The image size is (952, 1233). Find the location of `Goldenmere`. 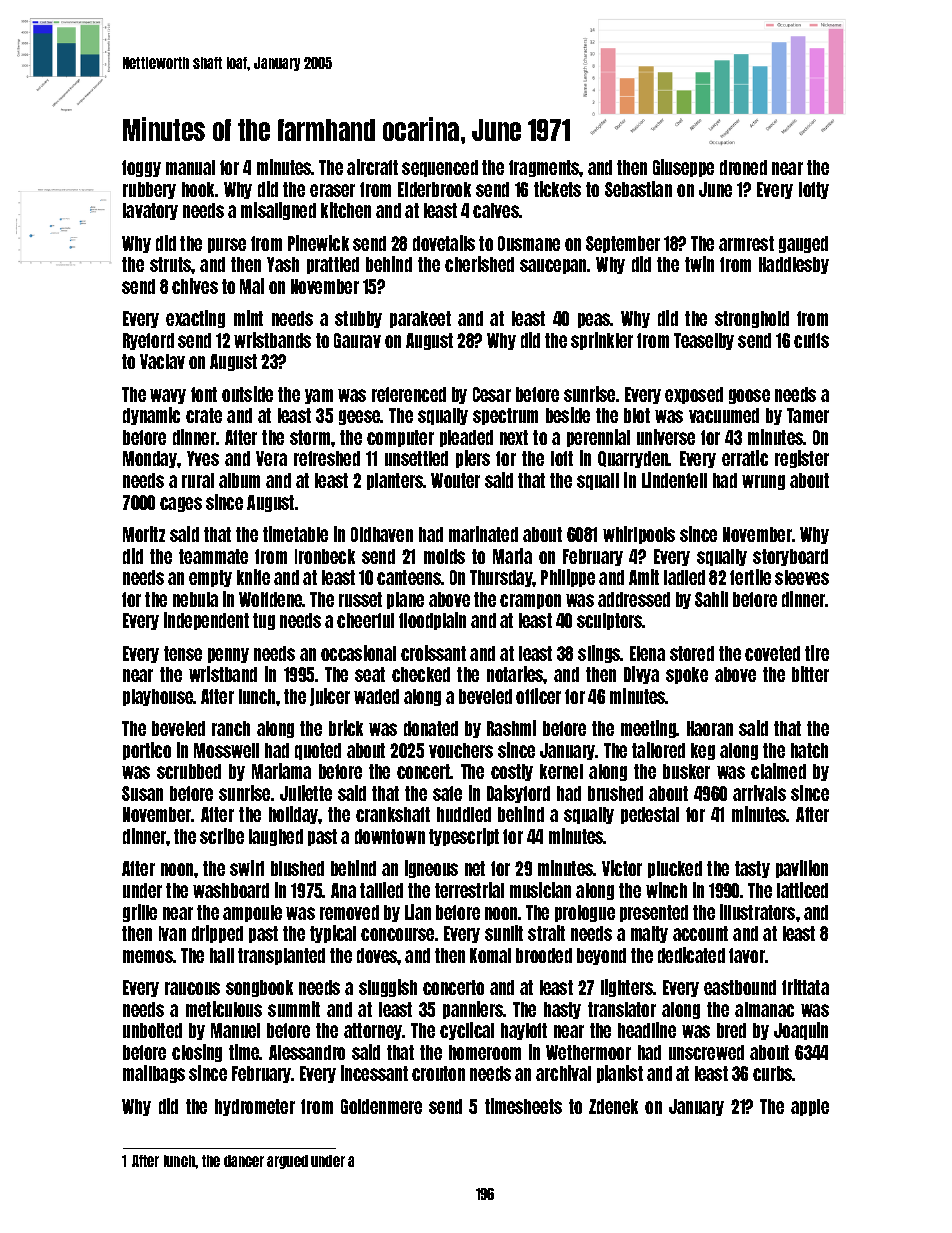

Goldenmere is located at coordinates (381, 1106).
